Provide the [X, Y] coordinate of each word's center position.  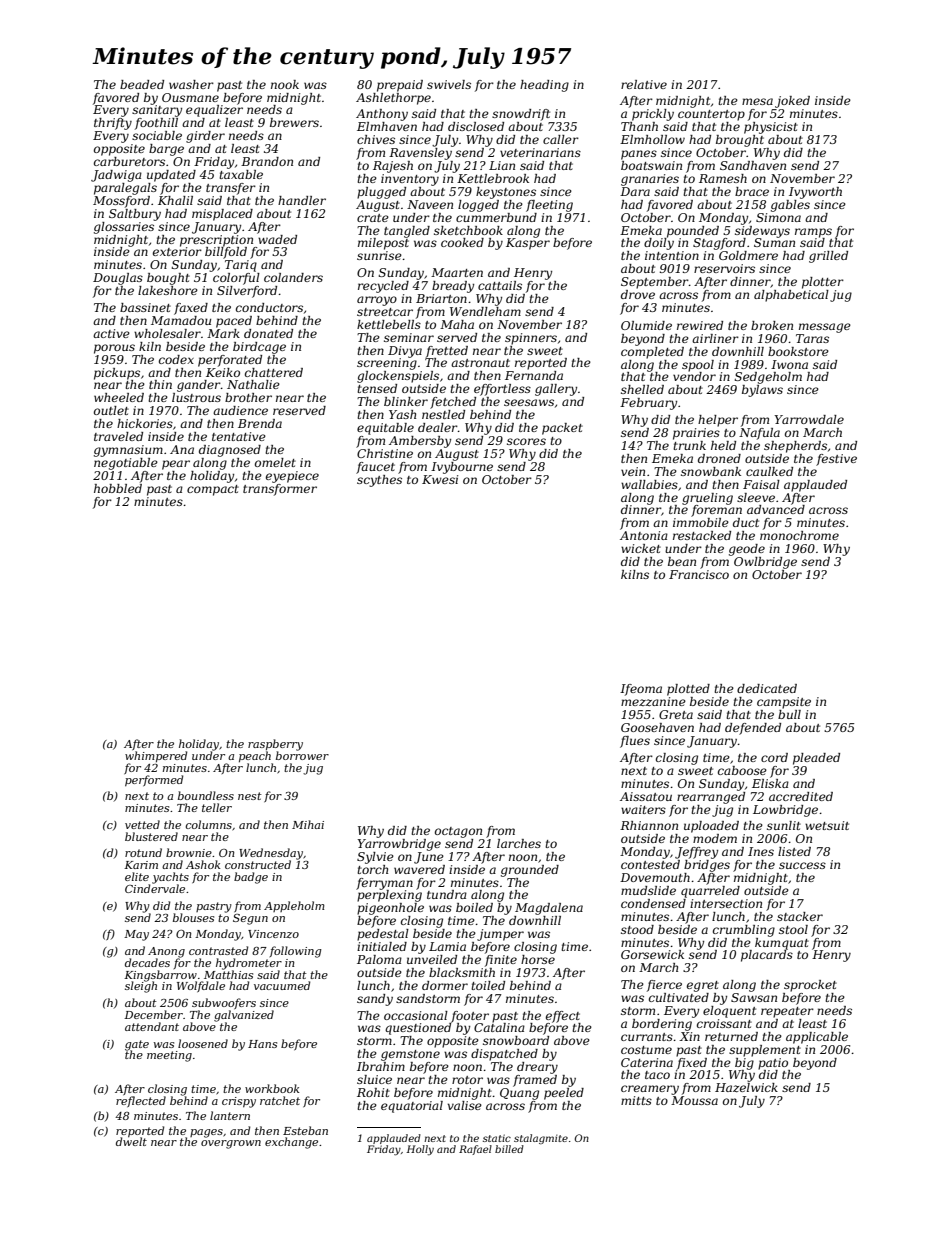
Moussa [694, 1100]
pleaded [816, 759]
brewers [294, 122]
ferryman [384, 884]
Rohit [373, 1092]
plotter [823, 283]
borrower [302, 755]
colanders [293, 277]
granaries [650, 180]
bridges [707, 866]
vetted [142, 824]
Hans [262, 1044]
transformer [280, 490]
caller [561, 139]
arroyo [377, 301]
